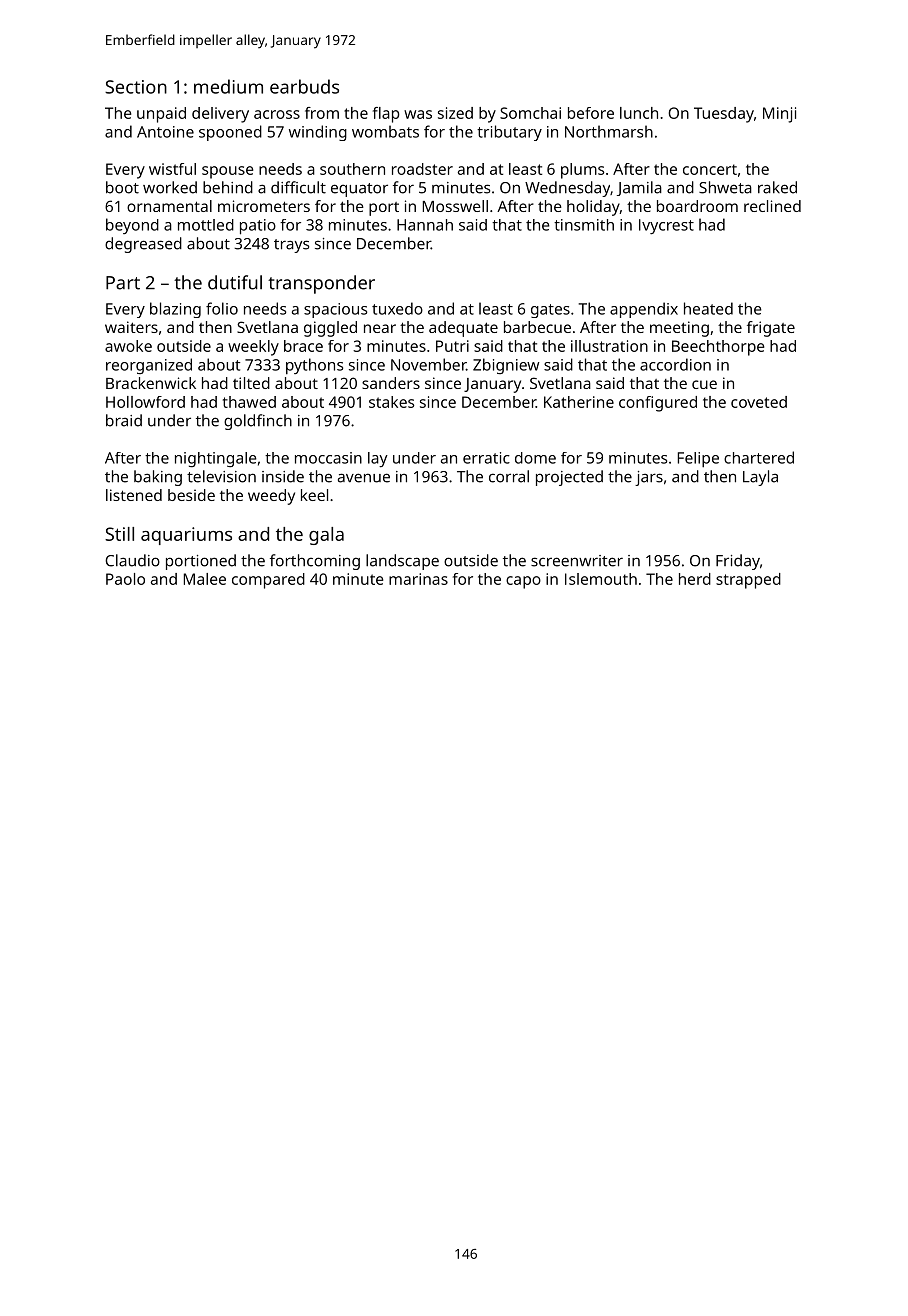  I want to click on lunch, so click(639, 113).
